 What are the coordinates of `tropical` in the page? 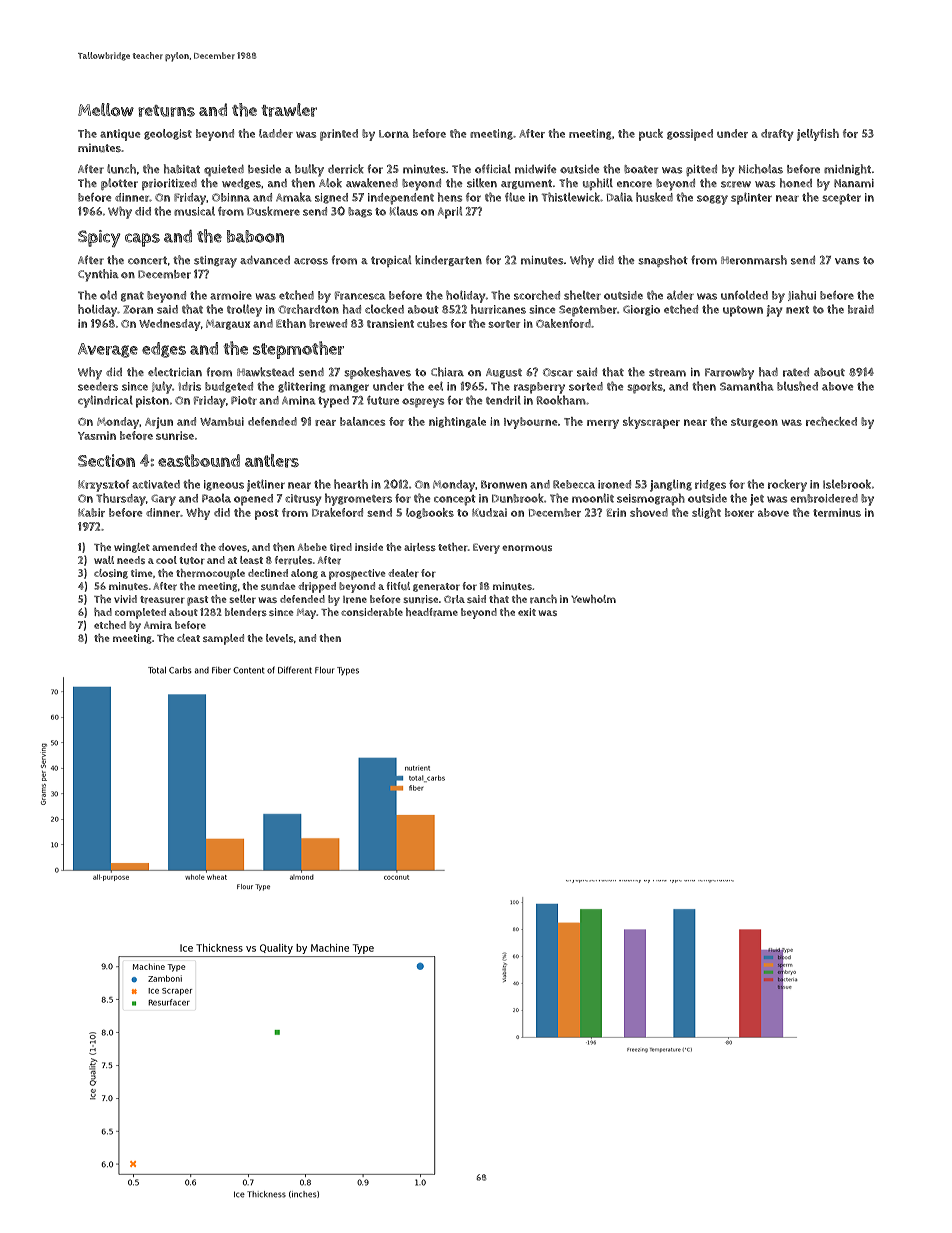 It's located at (391, 261).
